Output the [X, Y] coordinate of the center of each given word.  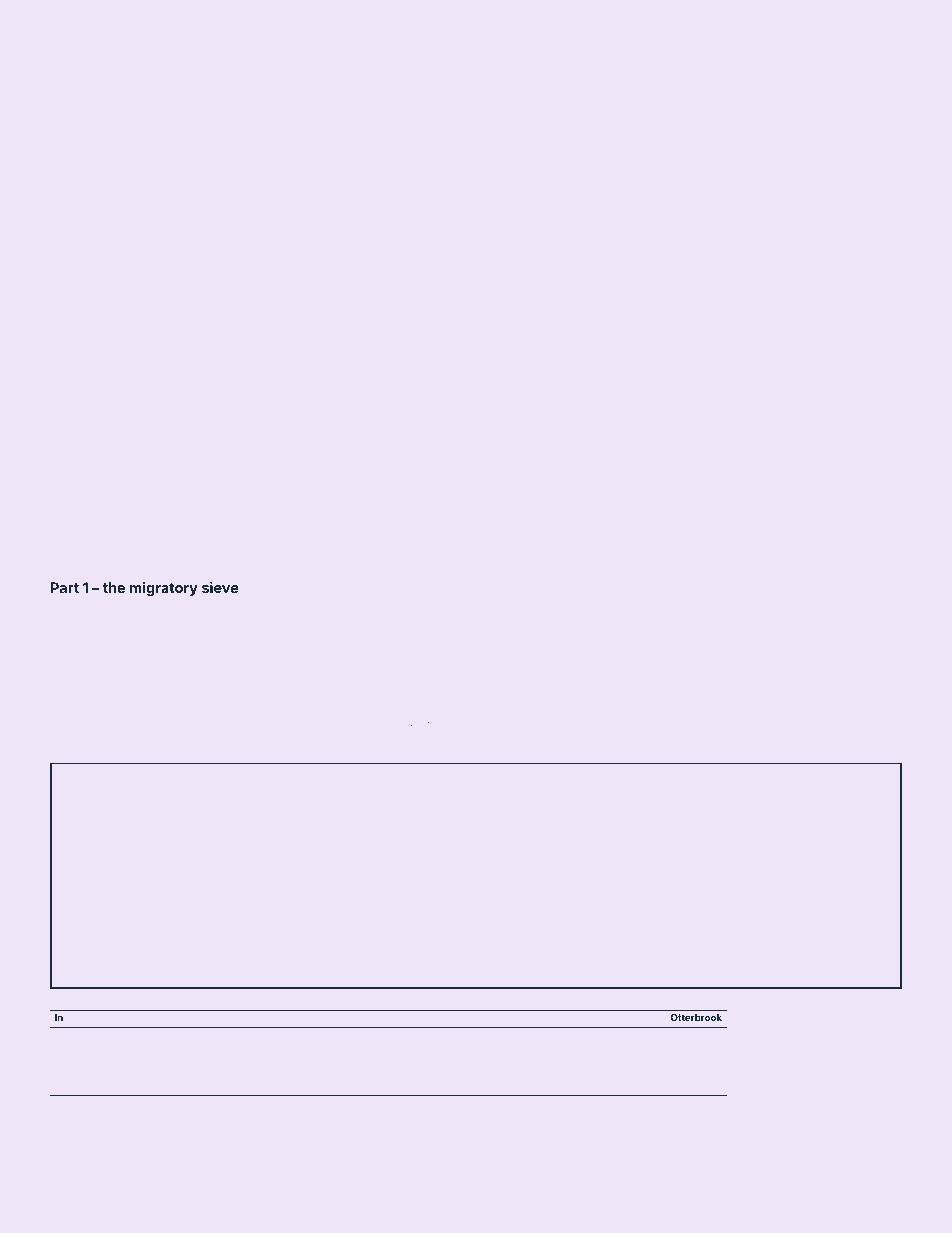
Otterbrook [696, 1017]
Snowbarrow [167, 737]
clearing [401, 665]
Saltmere [216, 606]
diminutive [497, 701]
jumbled [633, 676]
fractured [704, 619]
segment [270, 1142]
